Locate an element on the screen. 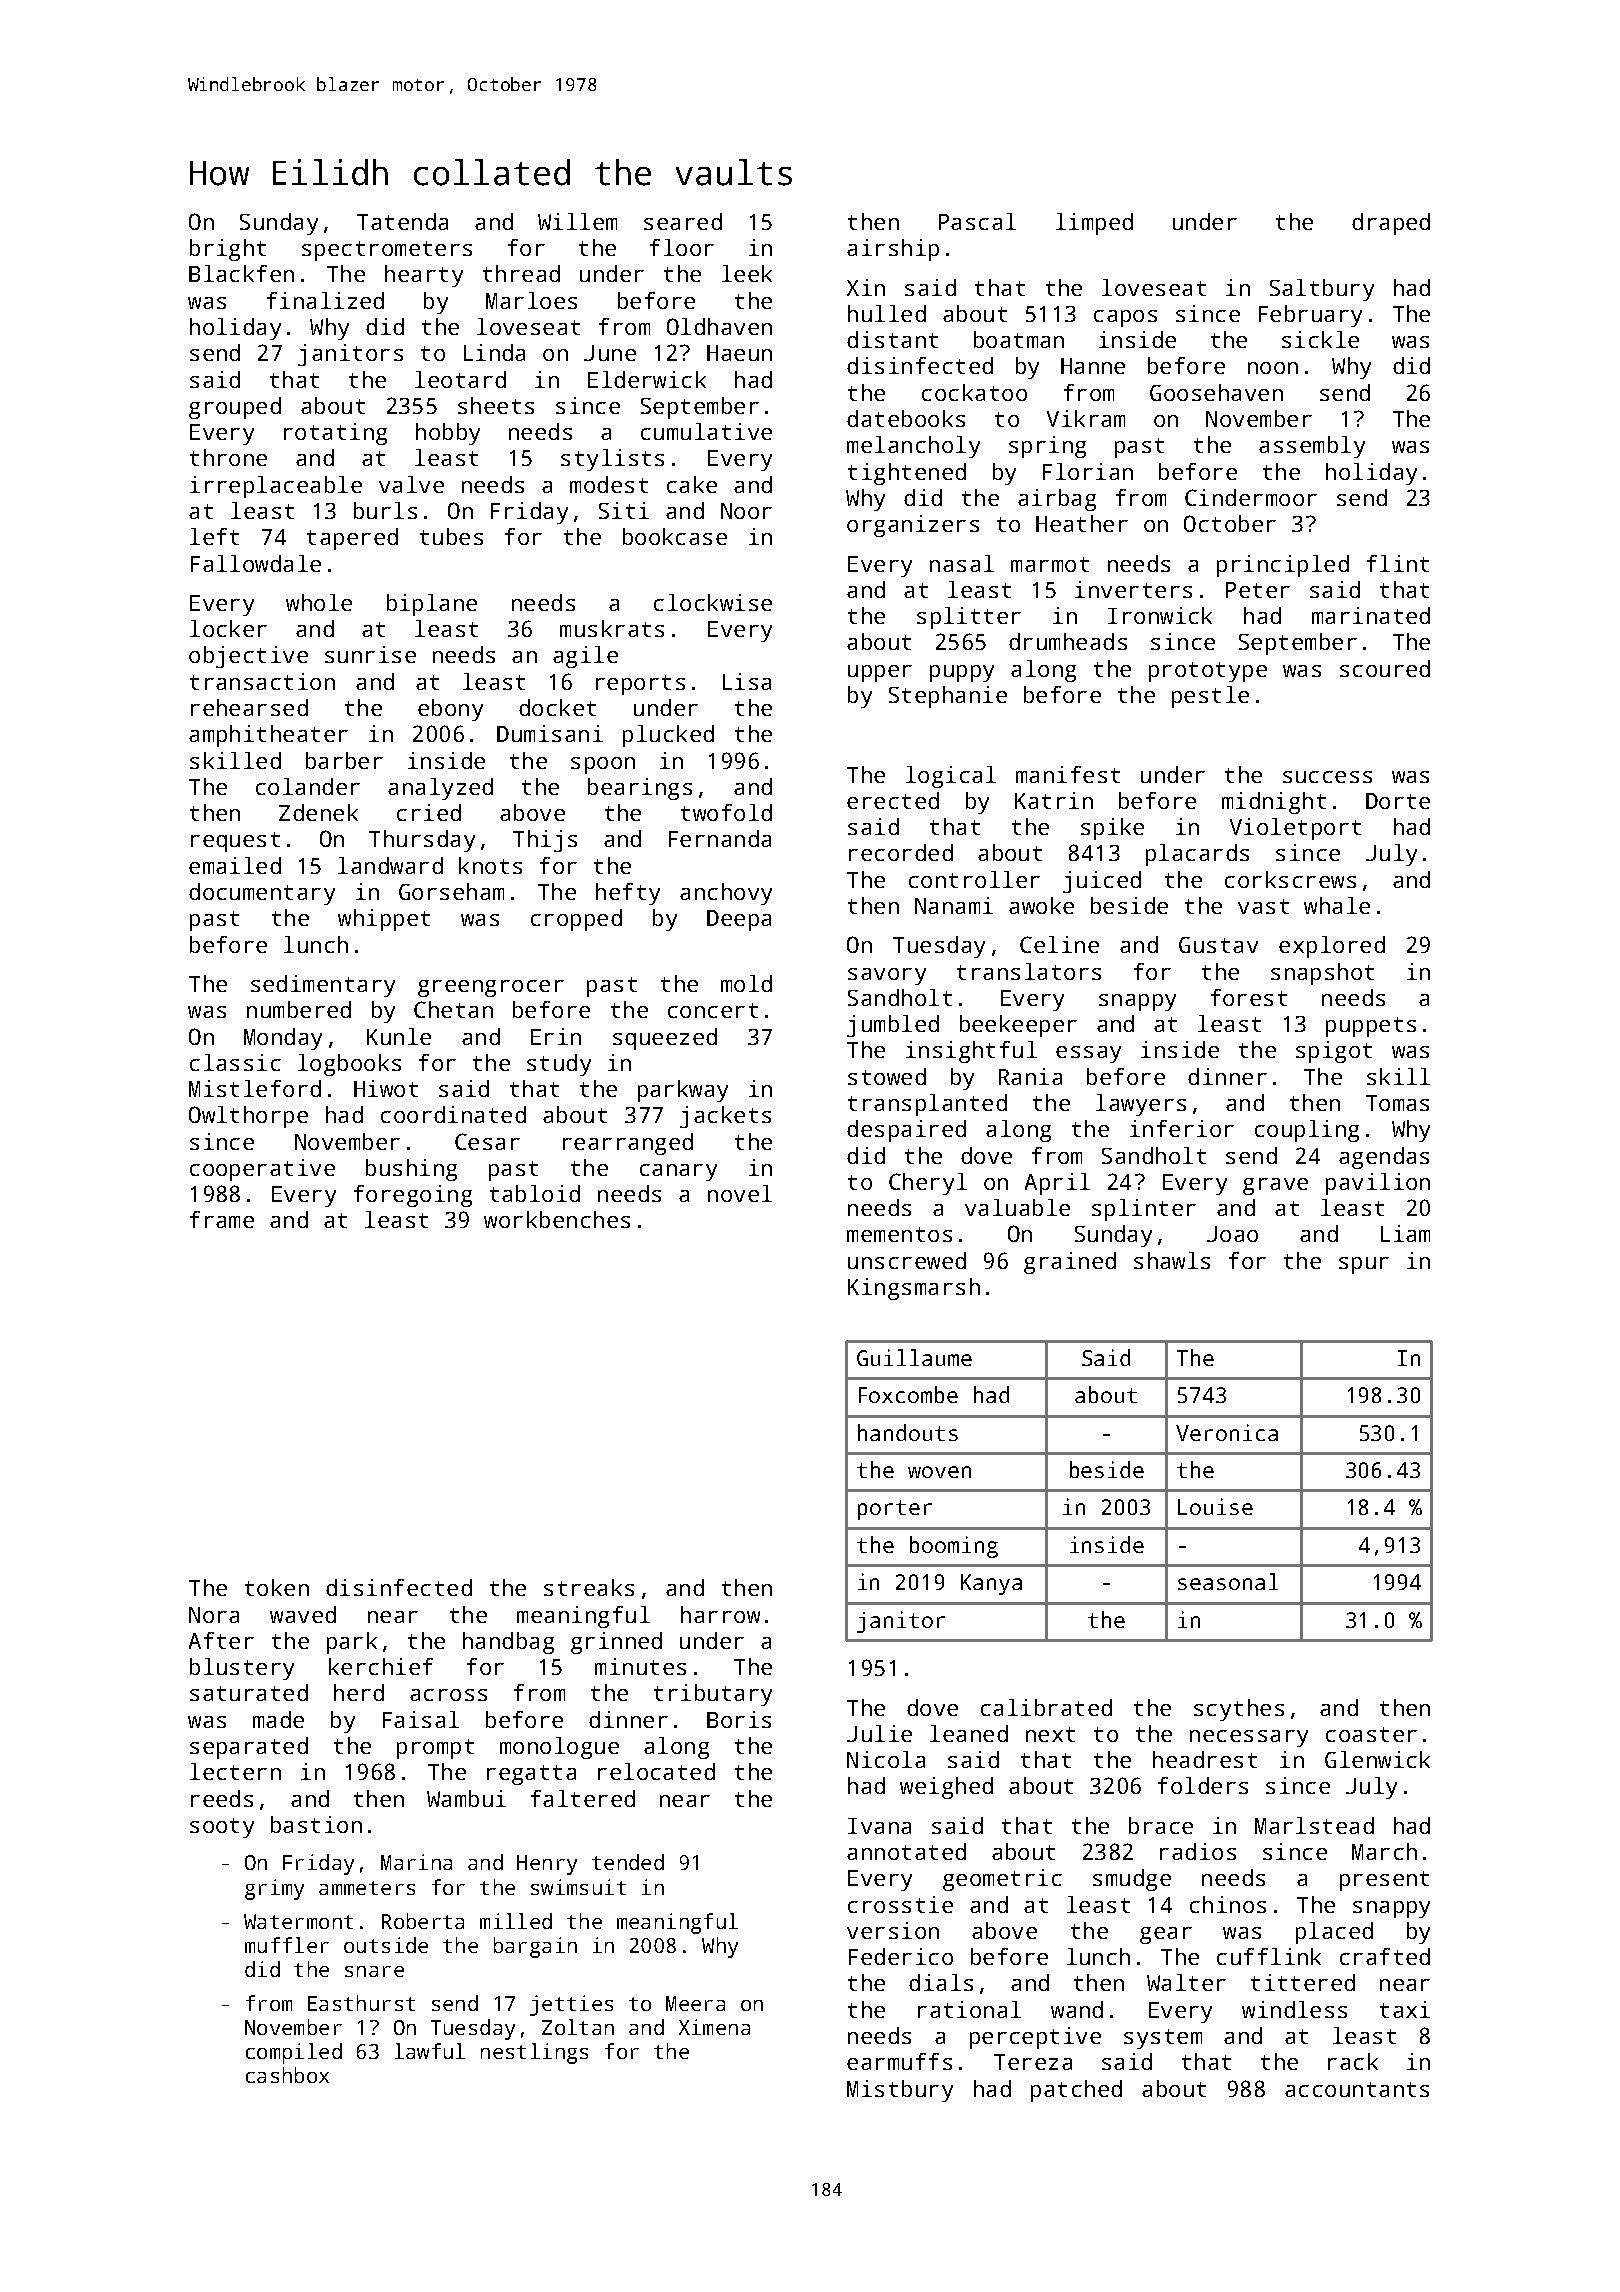  seared is located at coordinates (683, 221).
